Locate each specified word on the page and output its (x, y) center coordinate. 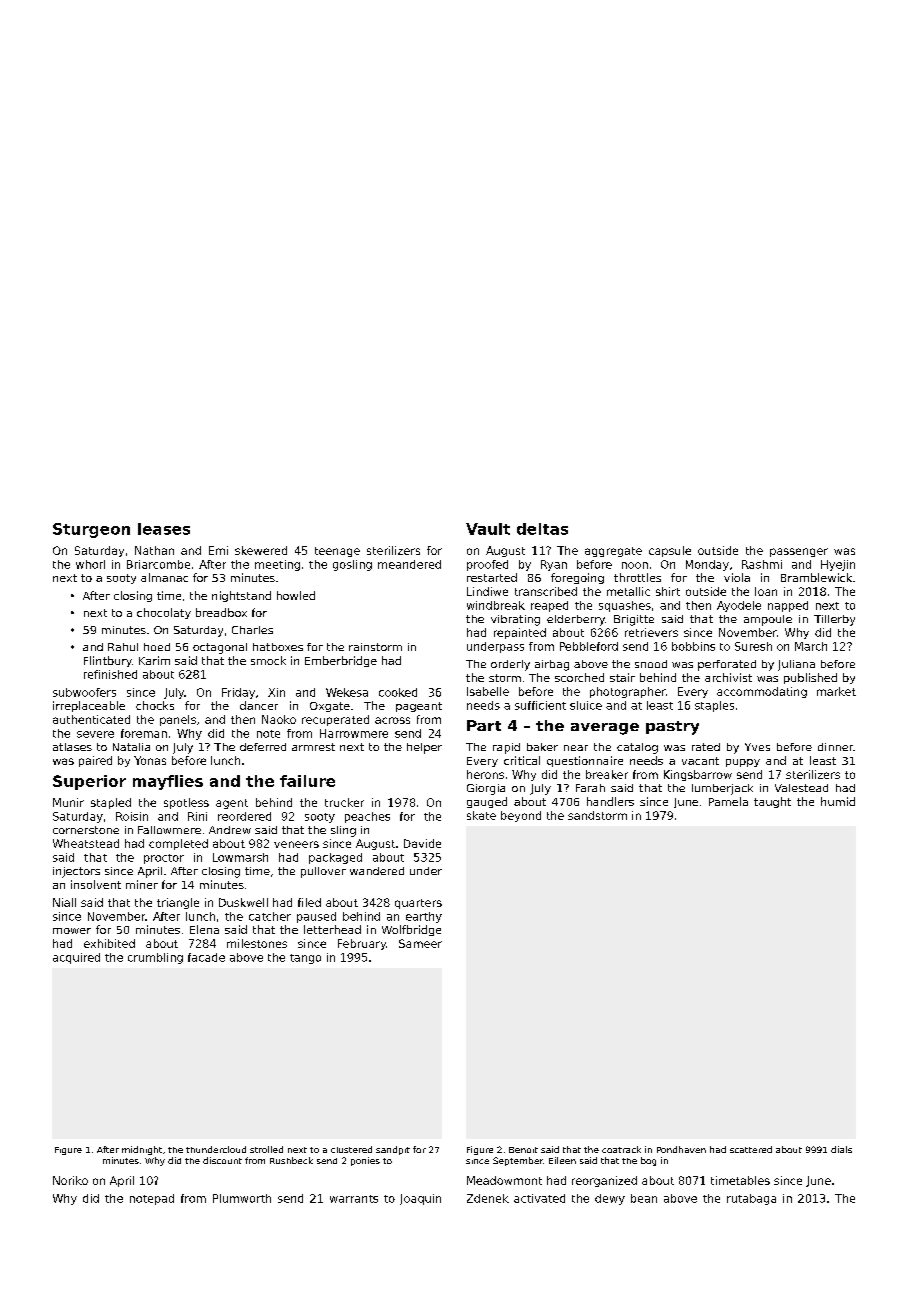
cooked (398, 692)
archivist (728, 677)
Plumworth (242, 1198)
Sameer (420, 943)
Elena (204, 929)
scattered (751, 1149)
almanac (164, 577)
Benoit (523, 1150)
